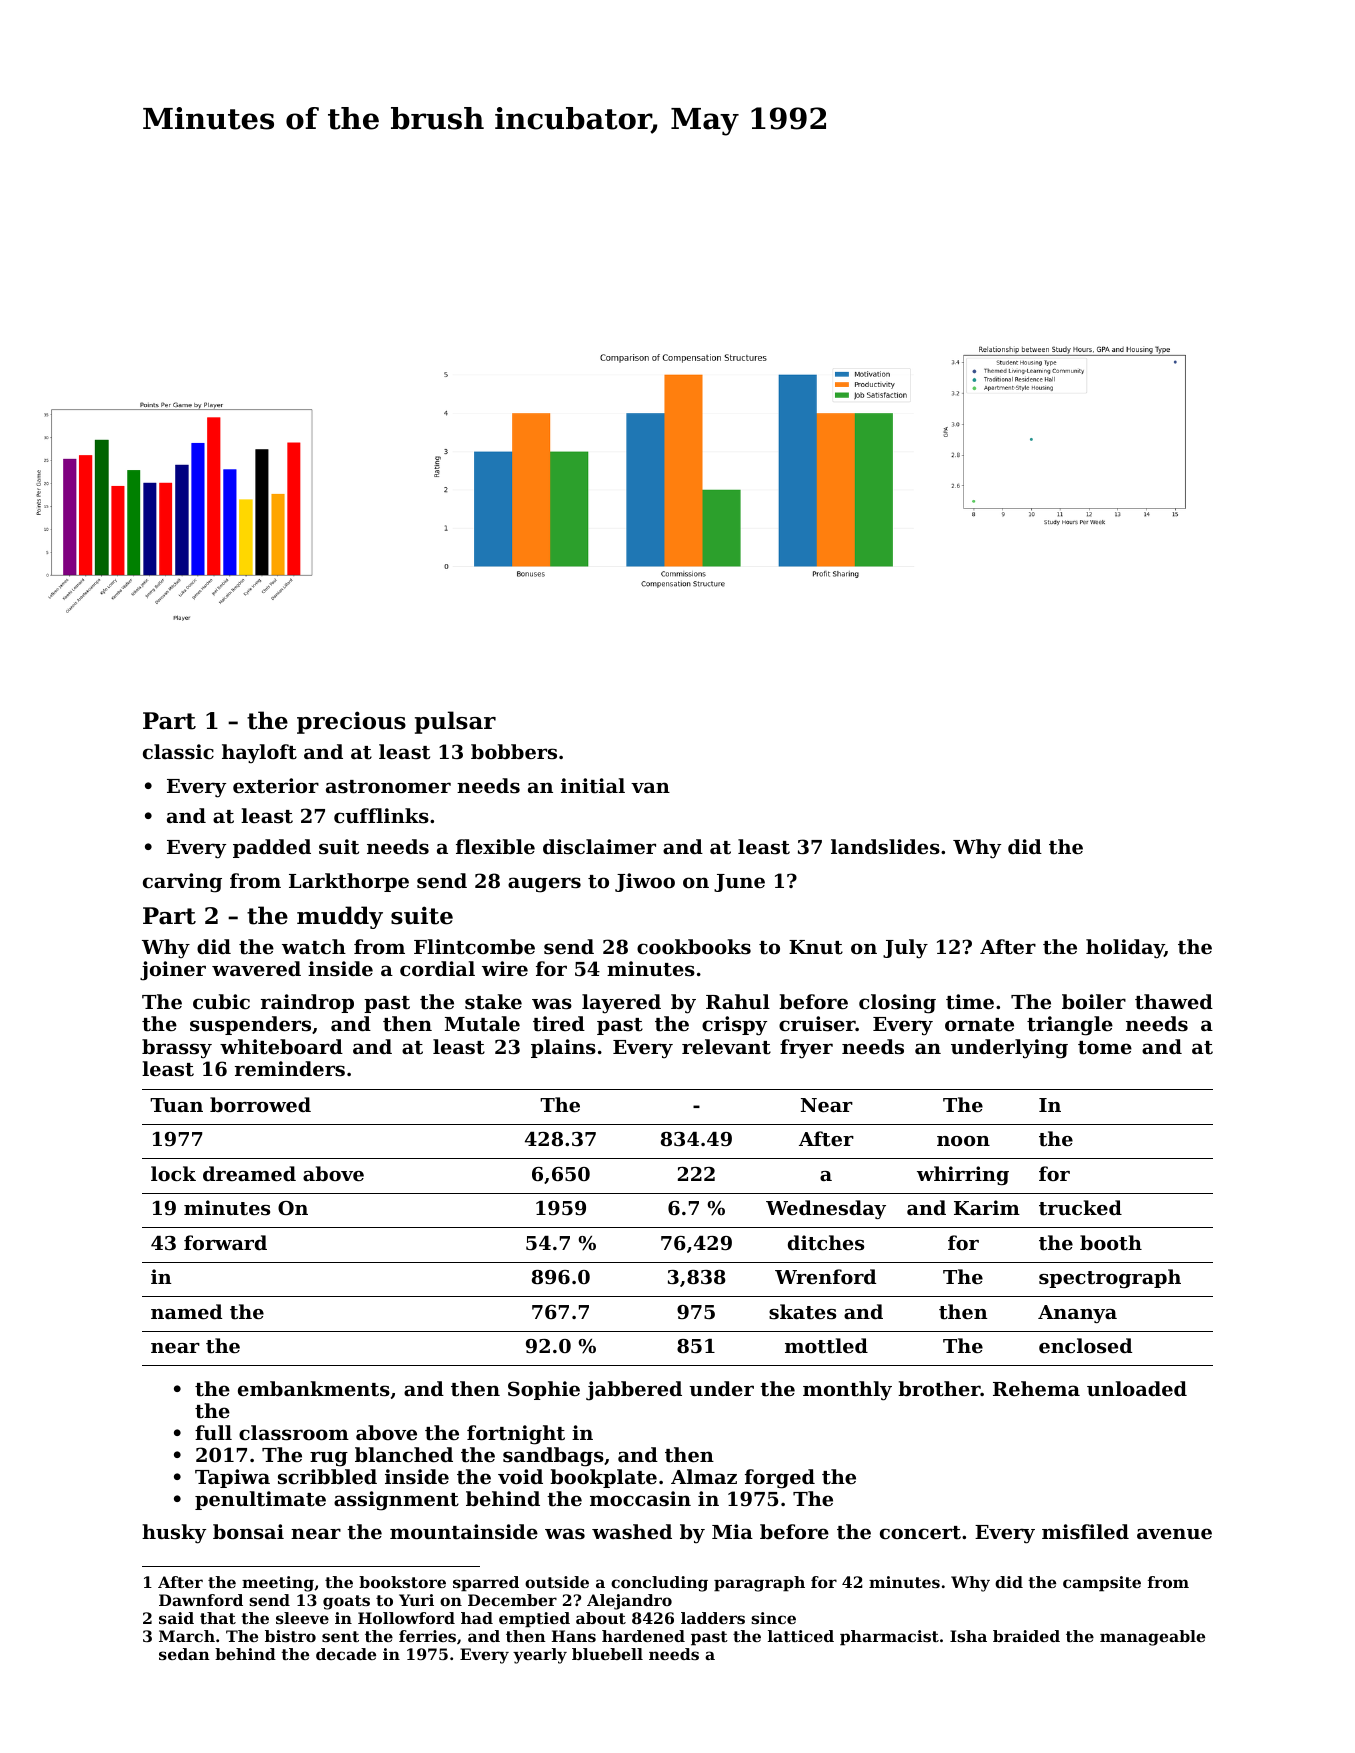 The width and height of the screenshot is (1355, 1753). I want to click on landslides, so click(885, 847).
